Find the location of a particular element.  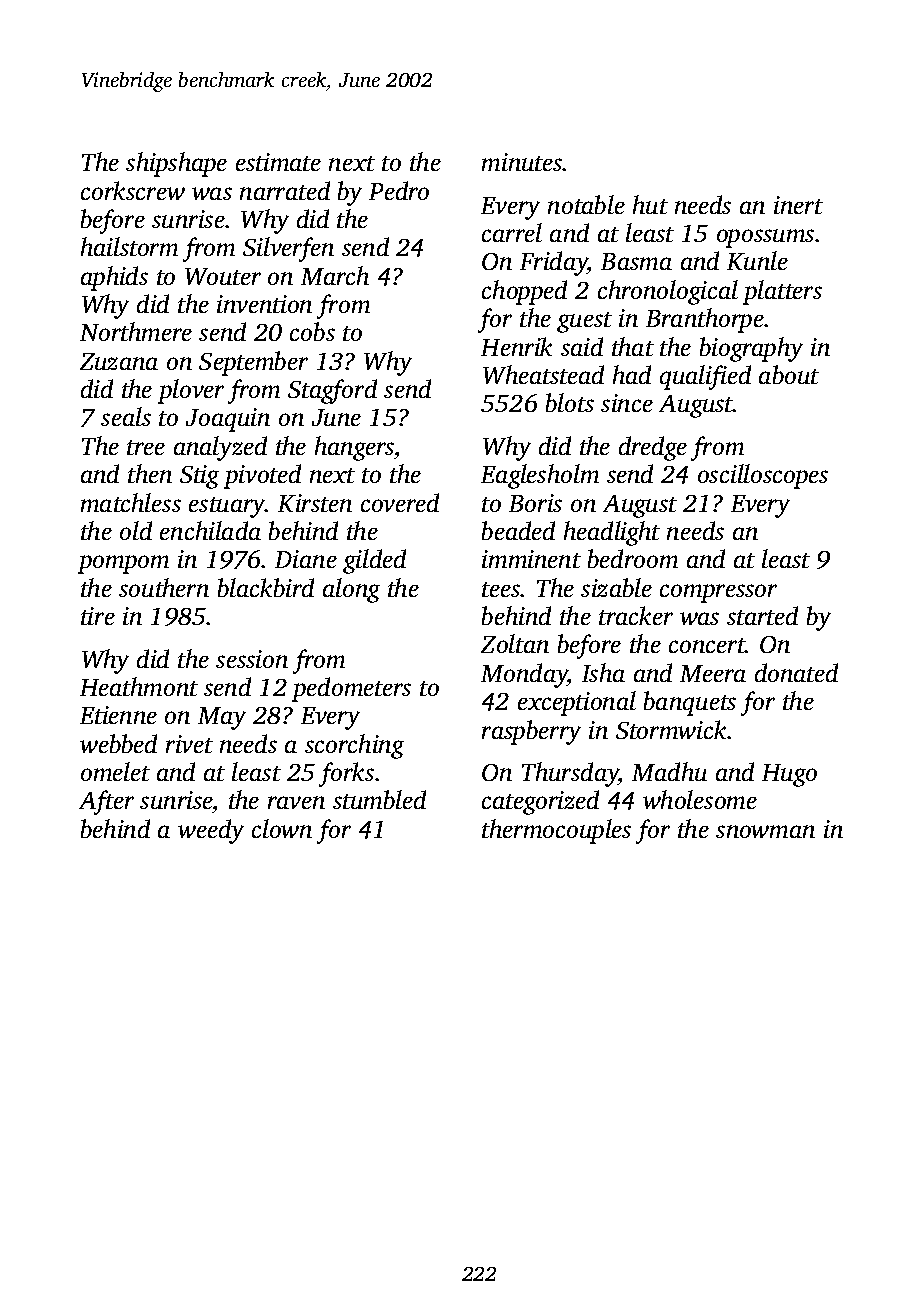

guest is located at coordinates (584, 322).
